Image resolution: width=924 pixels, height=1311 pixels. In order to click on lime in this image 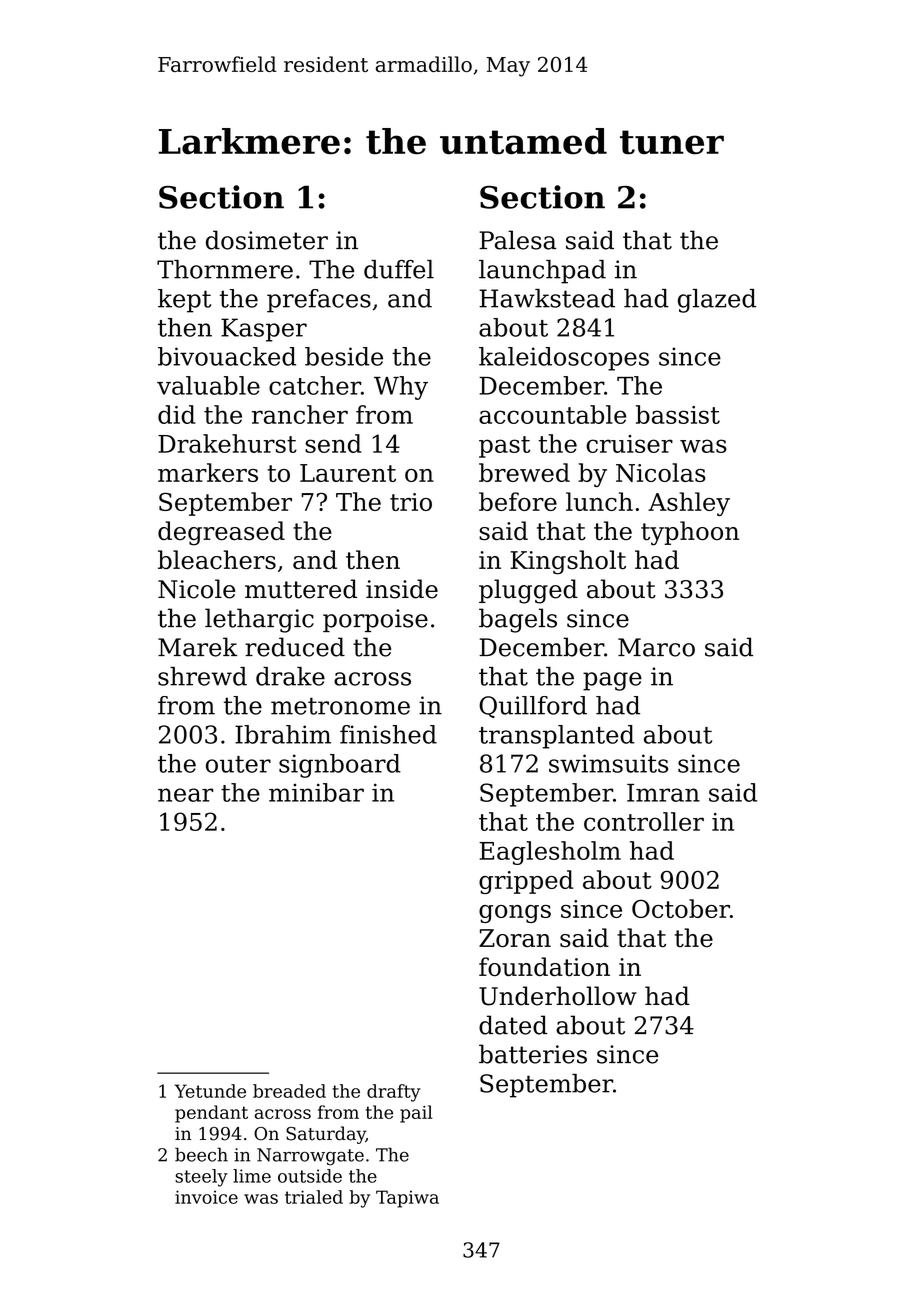, I will do `click(252, 1176)`.
